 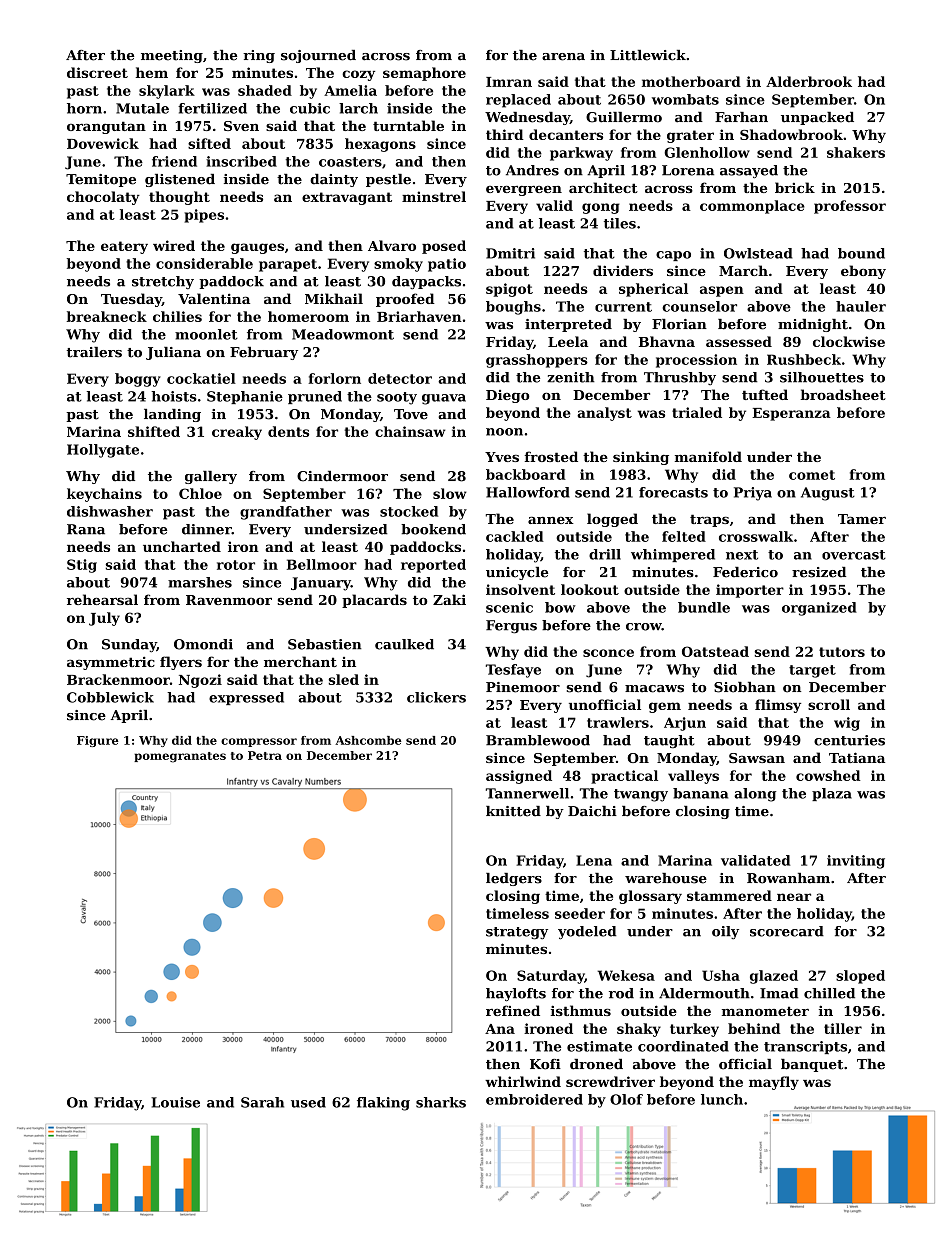 What do you see at coordinates (167, 92) in the page?
I see `skylark` at bounding box center [167, 92].
